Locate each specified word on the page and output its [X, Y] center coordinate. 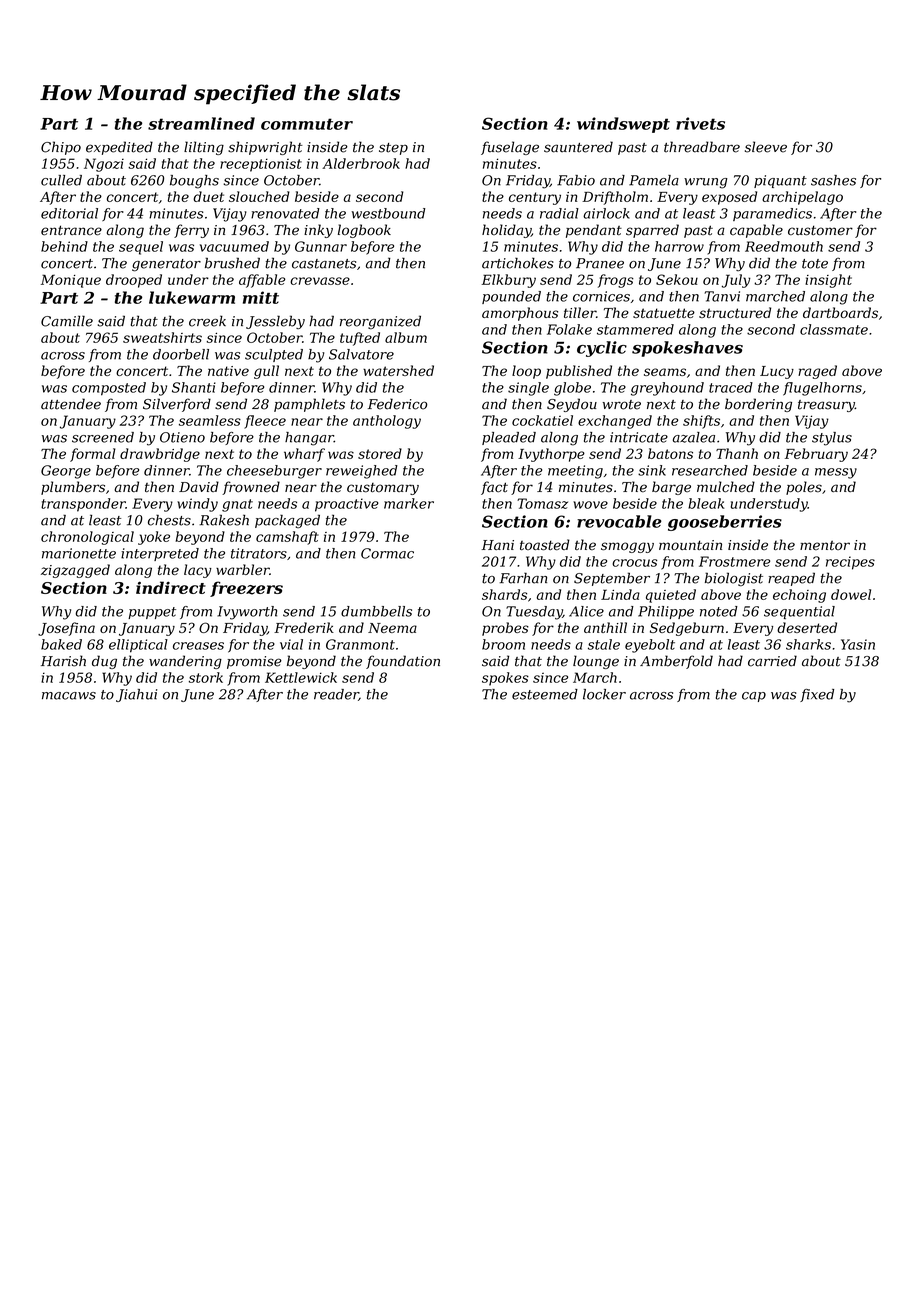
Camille [67, 321]
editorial [69, 213]
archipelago [802, 198]
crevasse [320, 281]
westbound [388, 213]
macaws [69, 696]
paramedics [772, 214]
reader [336, 695]
